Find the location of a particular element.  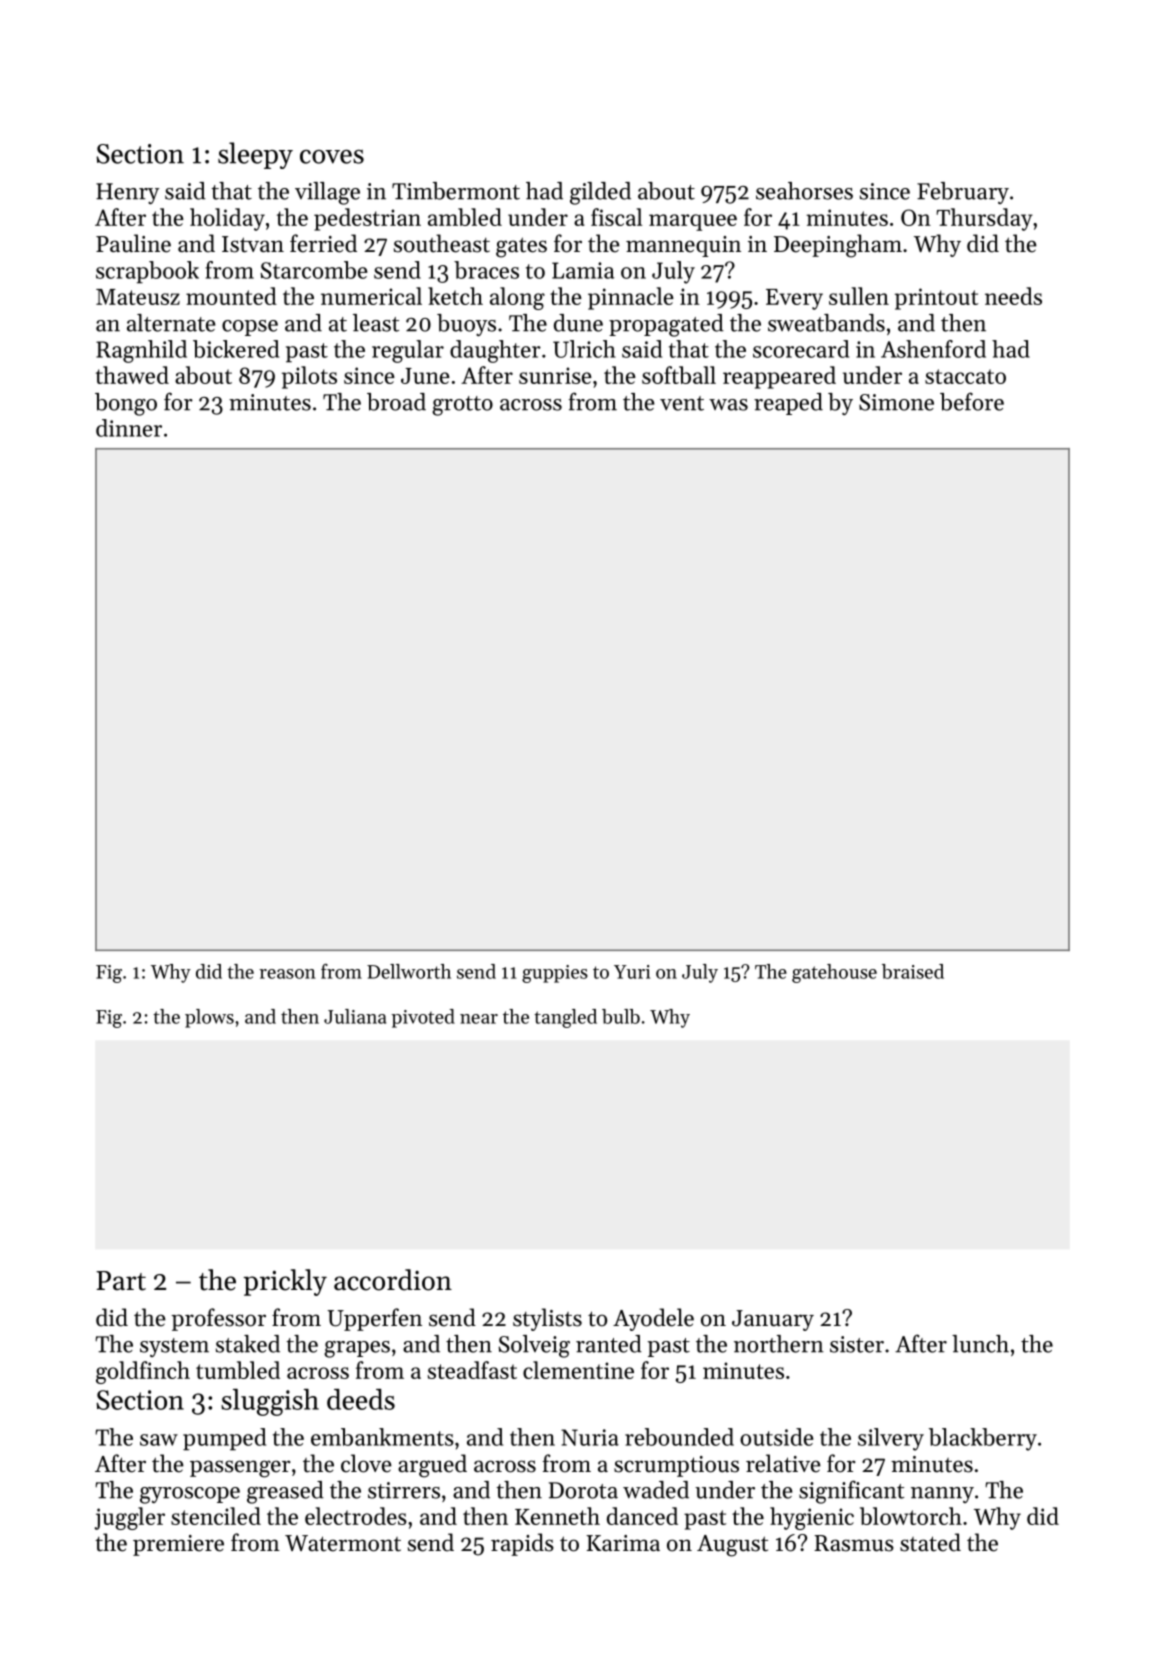

daughter is located at coordinates (495, 351).
